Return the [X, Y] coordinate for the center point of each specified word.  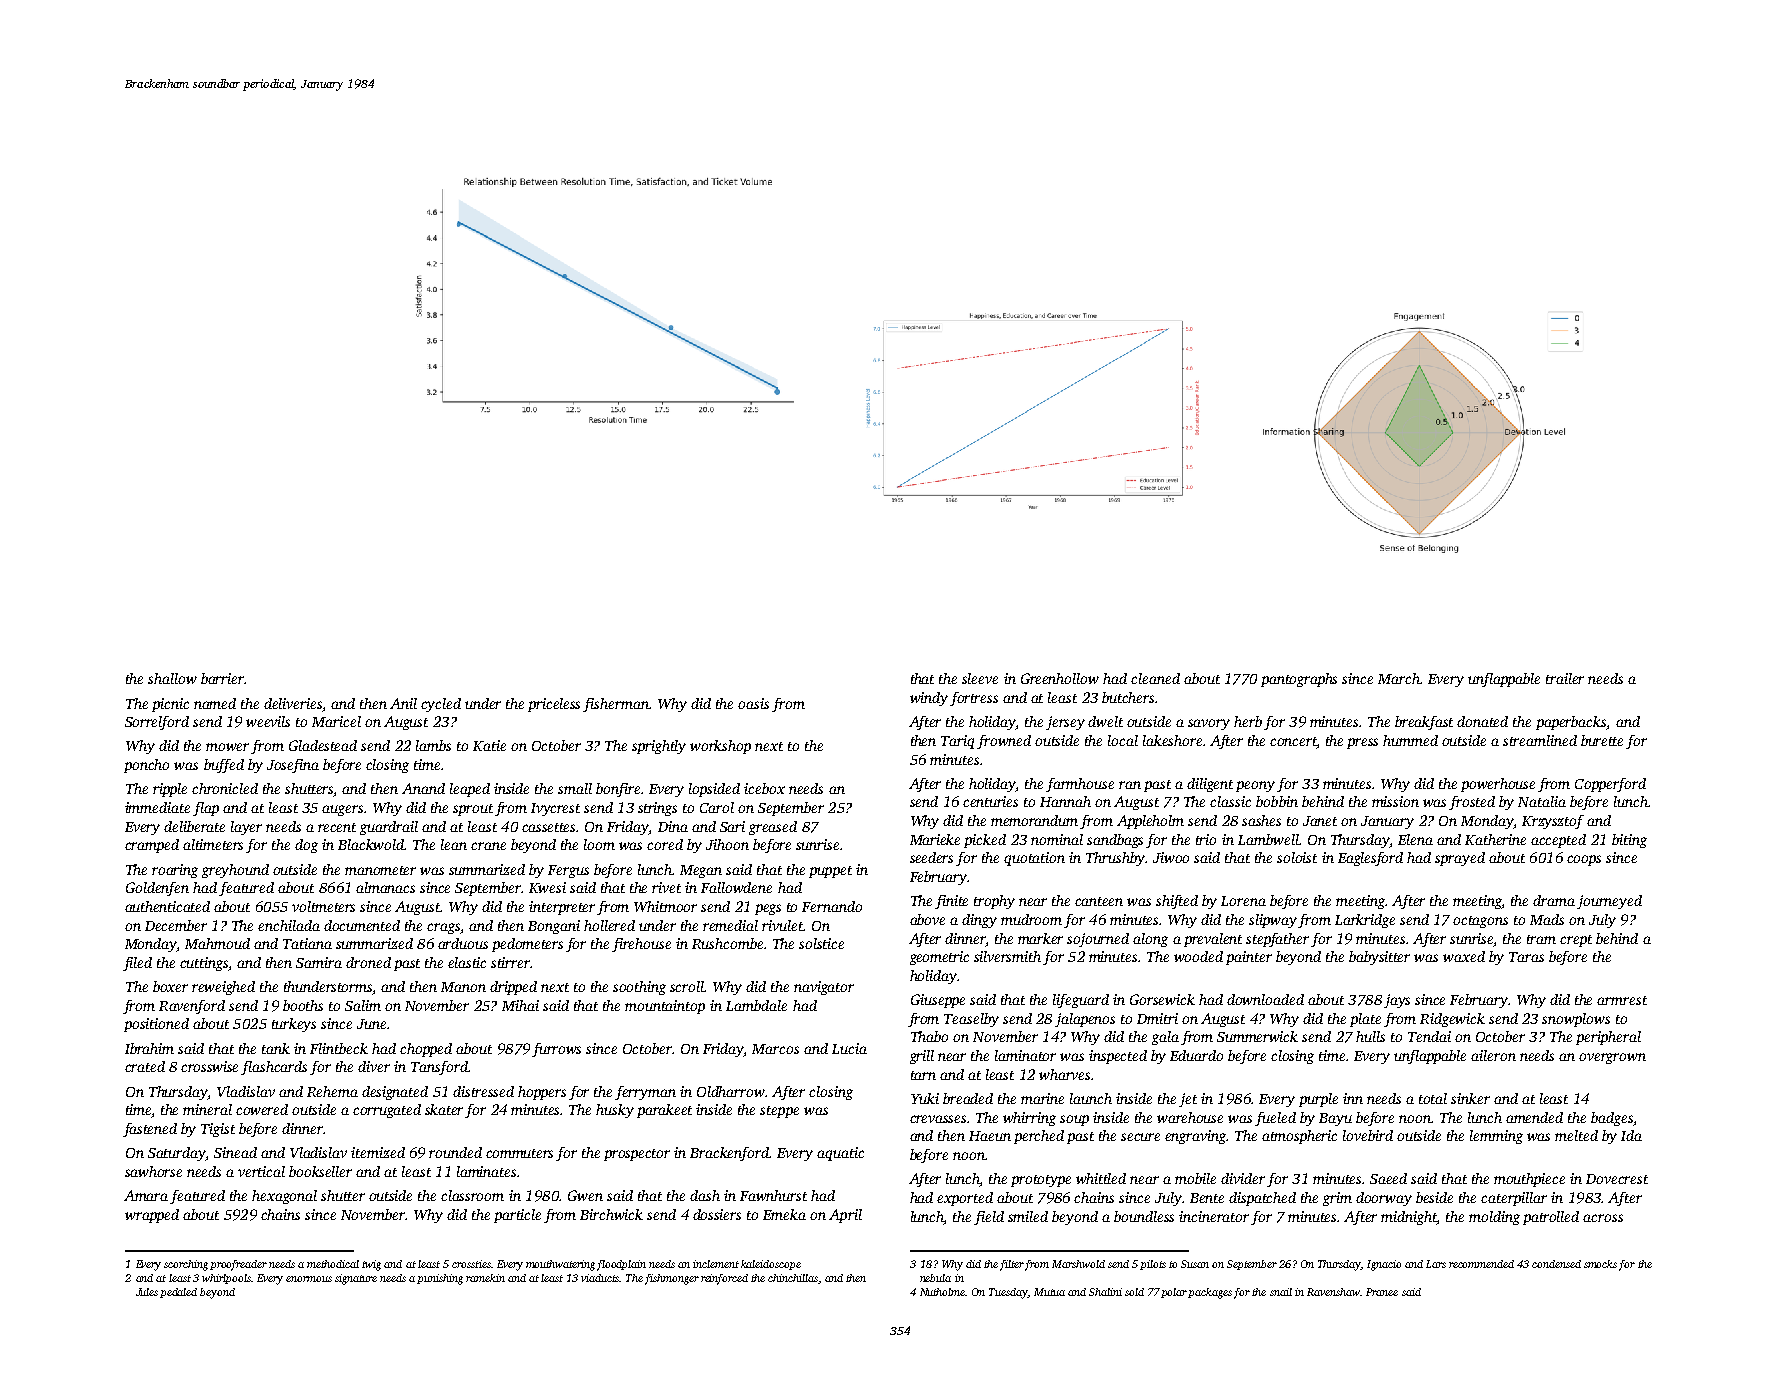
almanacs [385, 887]
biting [1629, 841]
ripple [170, 790]
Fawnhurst [773, 1195]
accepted [1558, 841]
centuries [990, 801]
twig [371, 1265]
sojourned [1098, 940]
